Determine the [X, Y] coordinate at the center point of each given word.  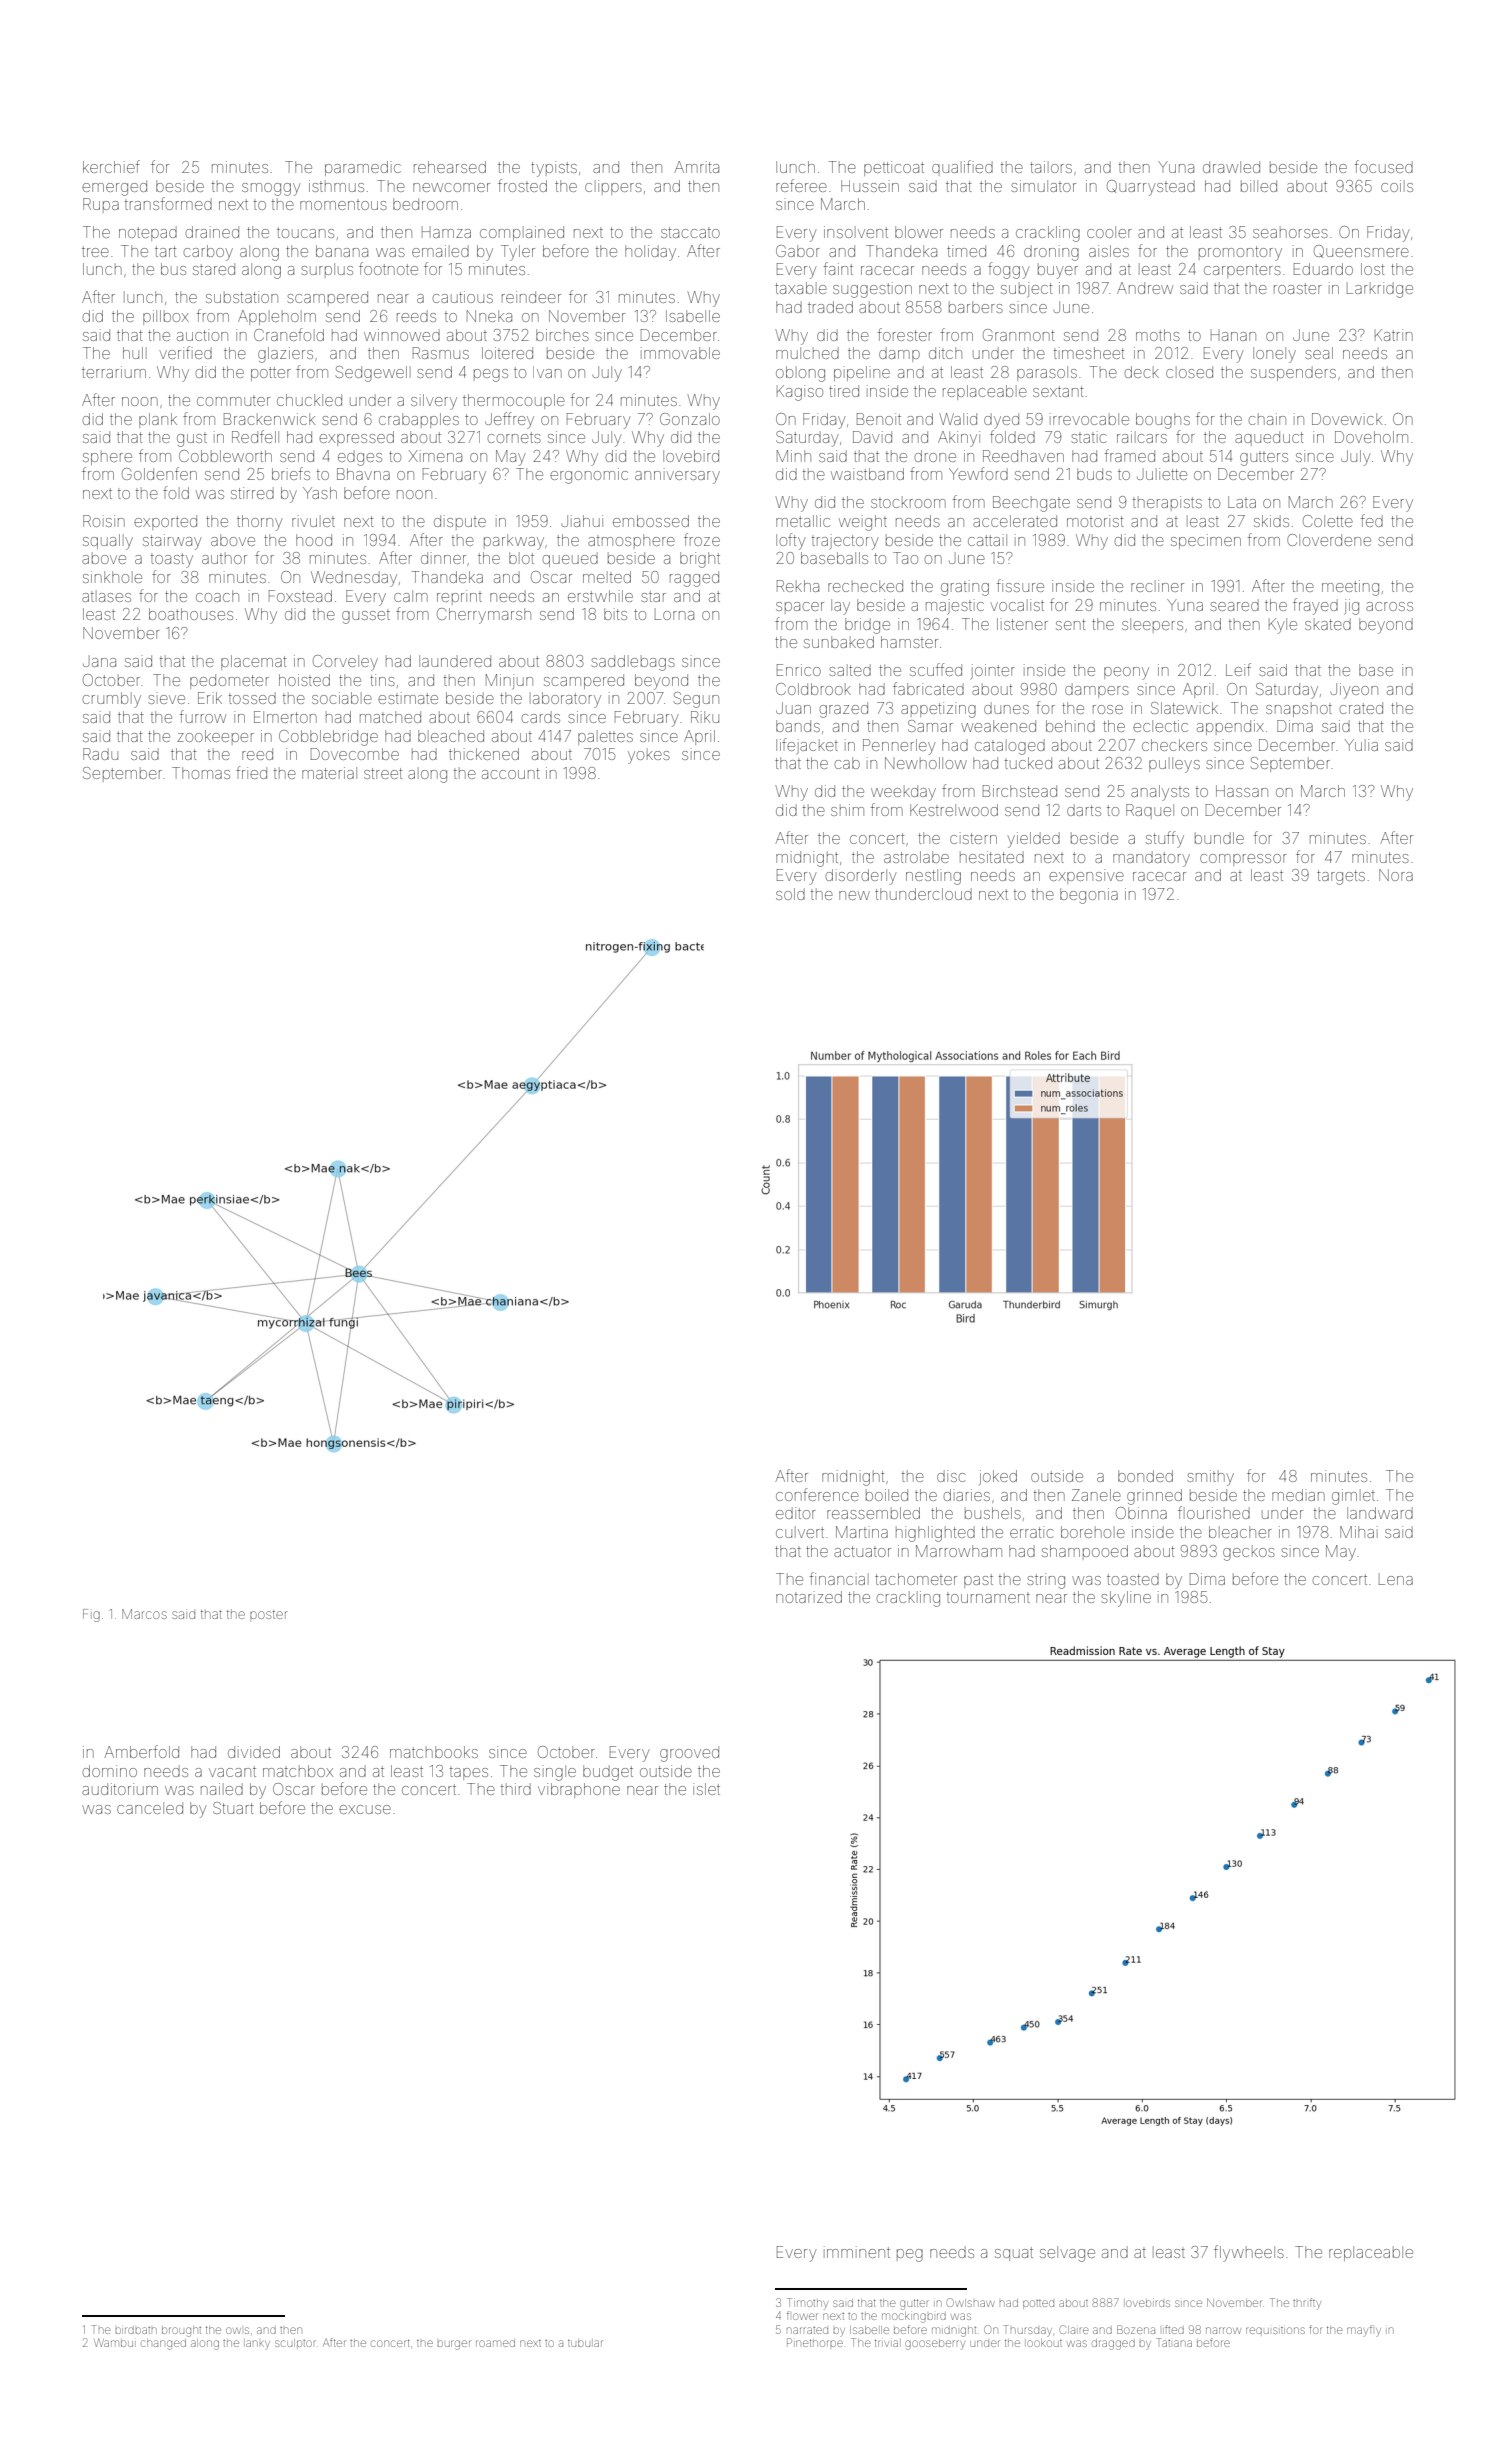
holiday [650, 253]
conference [817, 1494]
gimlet [1353, 1497]
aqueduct [1269, 438]
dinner [443, 558]
